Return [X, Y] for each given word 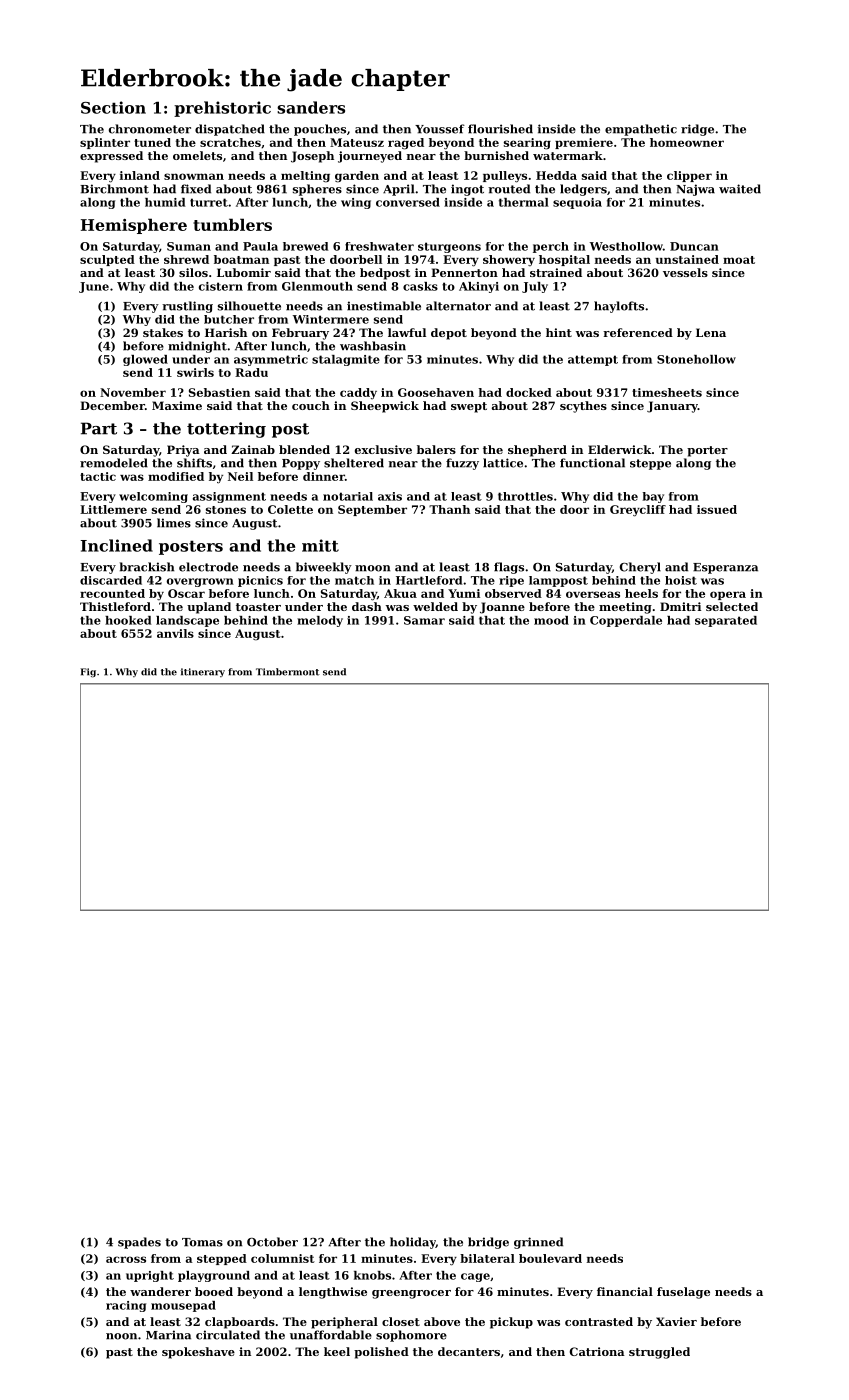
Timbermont [288, 672]
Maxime [177, 405]
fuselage [683, 1293]
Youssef [440, 129]
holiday [413, 1243]
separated [726, 621]
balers [436, 449]
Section [113, 107]
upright [150, 1276]
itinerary [203, 672]
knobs [372, 1275]
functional [592, 463]
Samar [424, 620]
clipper [689, 176]
